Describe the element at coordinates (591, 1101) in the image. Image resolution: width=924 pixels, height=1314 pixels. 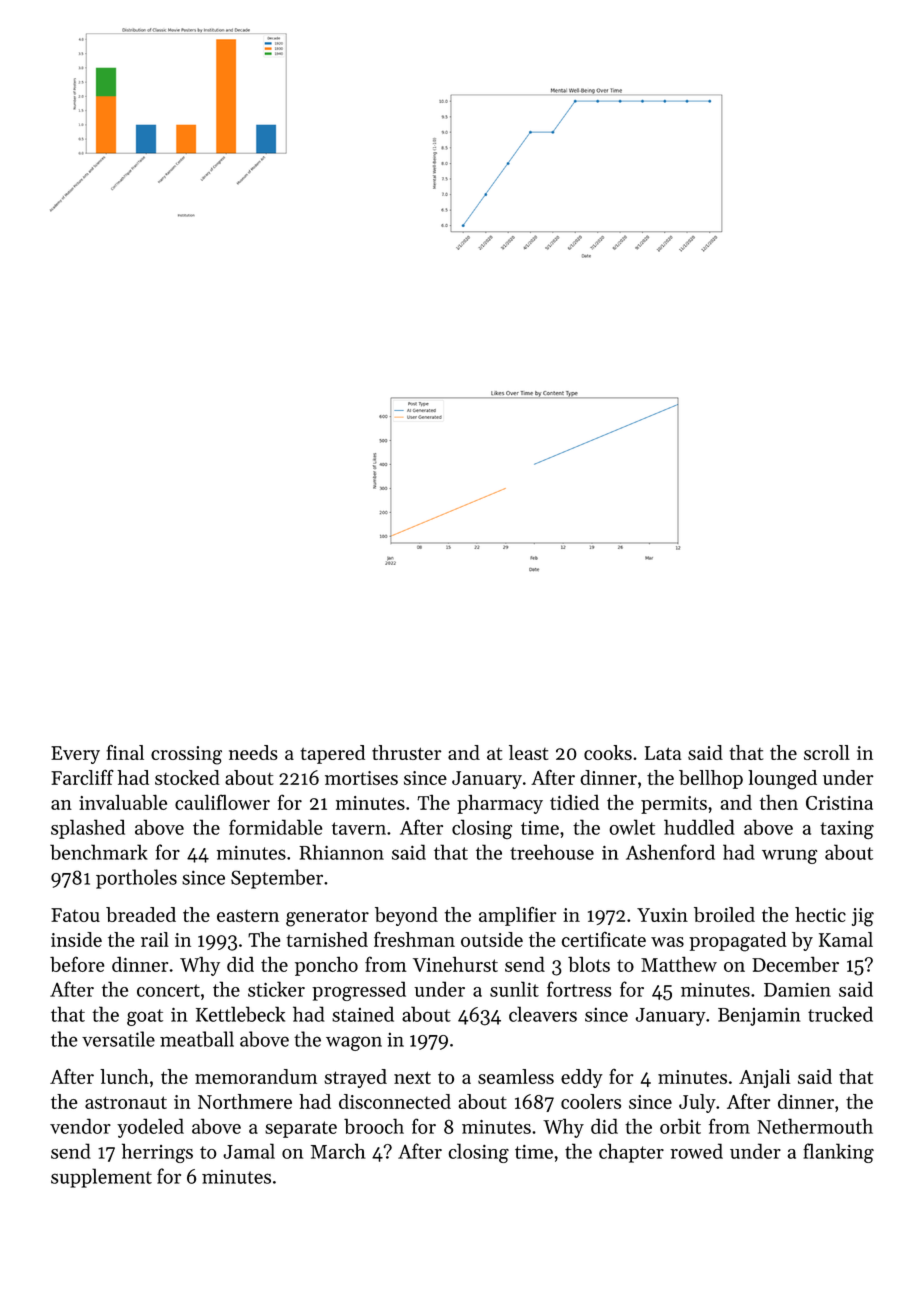
I see `coolers` at that location.
